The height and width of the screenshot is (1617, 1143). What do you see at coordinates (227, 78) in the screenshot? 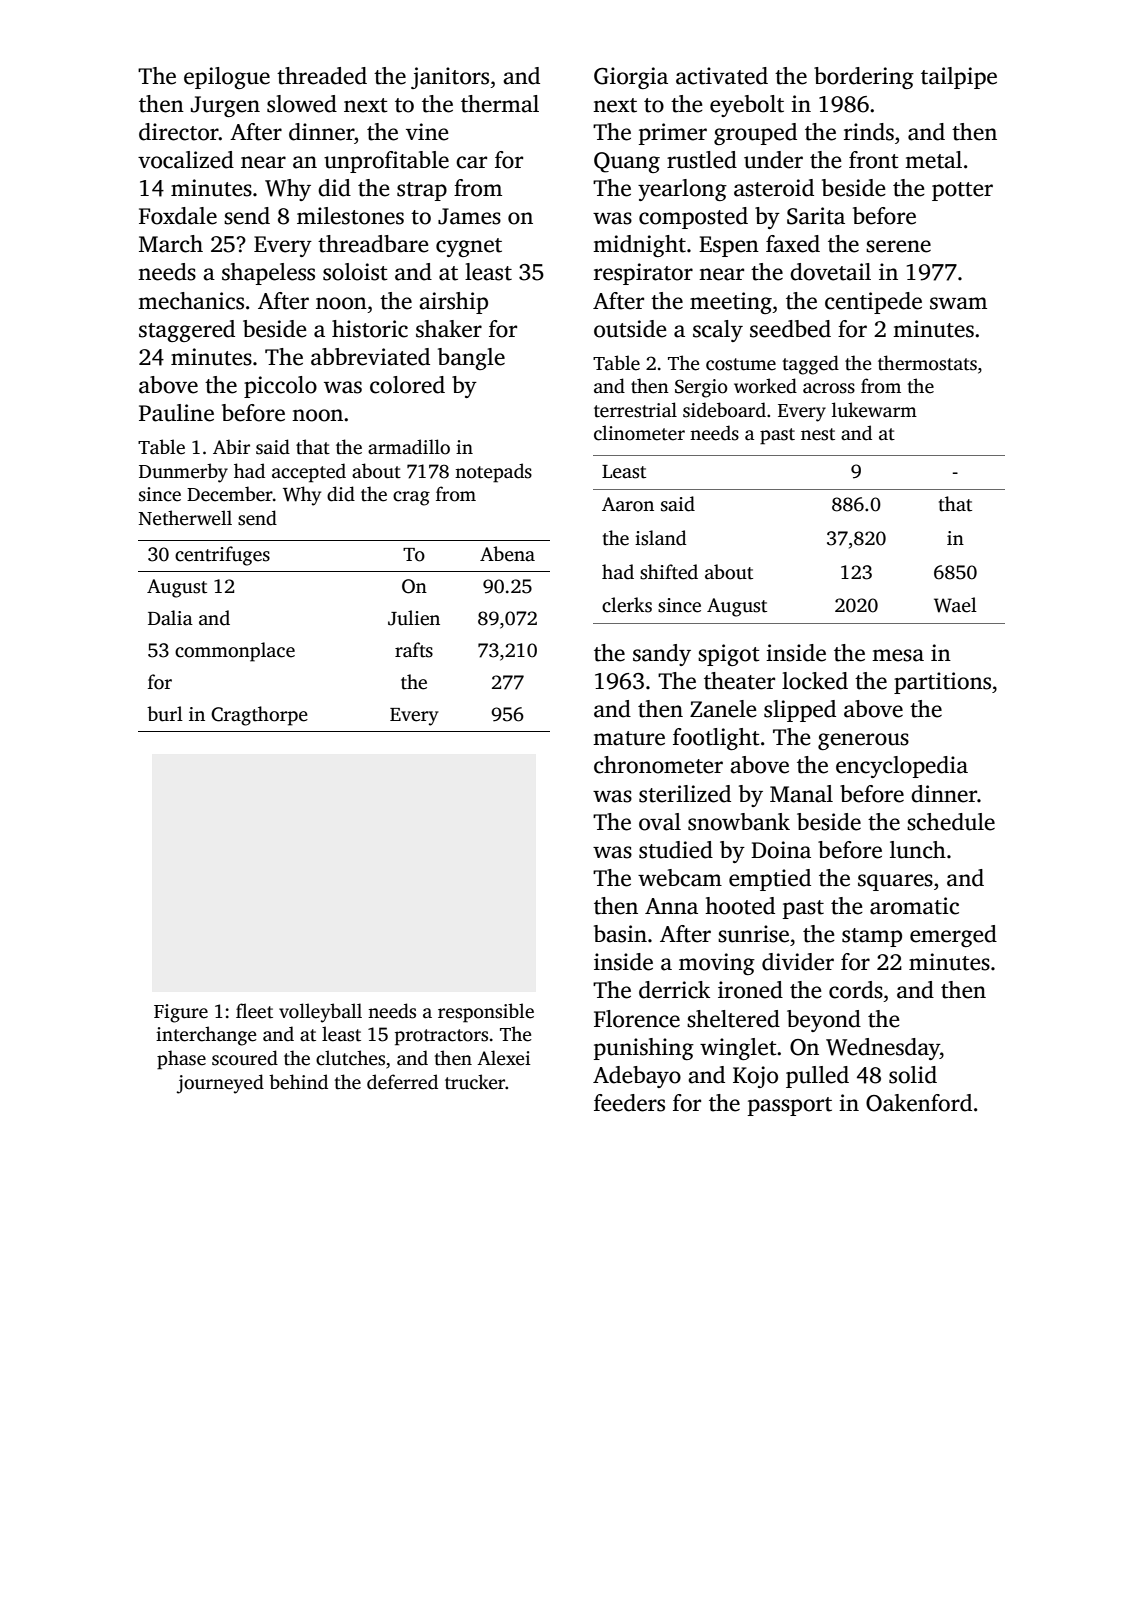
I see `epilogue` at bounding box center [227, 78].
